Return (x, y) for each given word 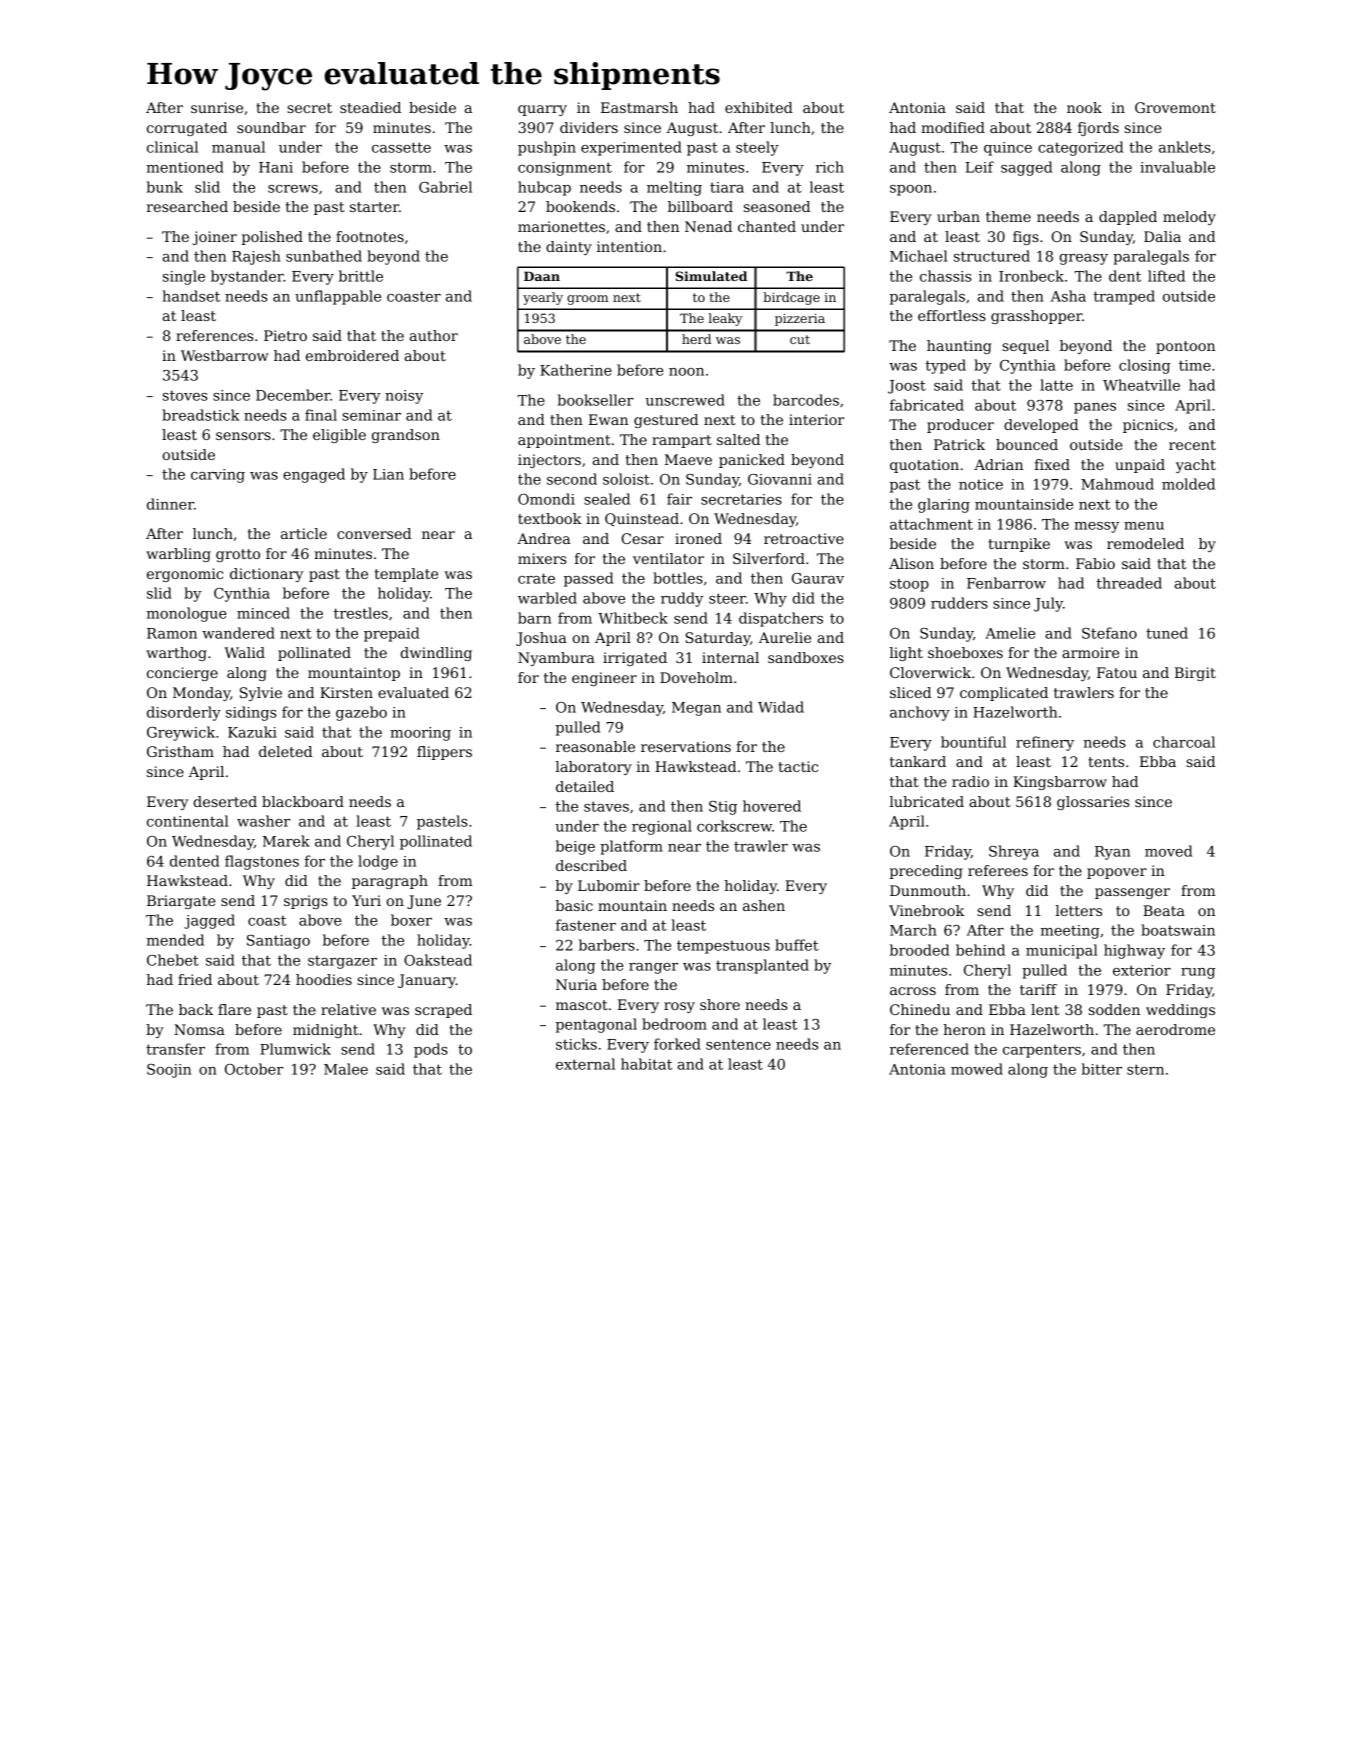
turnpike (1019, 545)
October (254, 1069)
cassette (401, 147)
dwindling (436, 654)
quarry (542, 110)
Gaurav (818, 578)
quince (1008, 149)
